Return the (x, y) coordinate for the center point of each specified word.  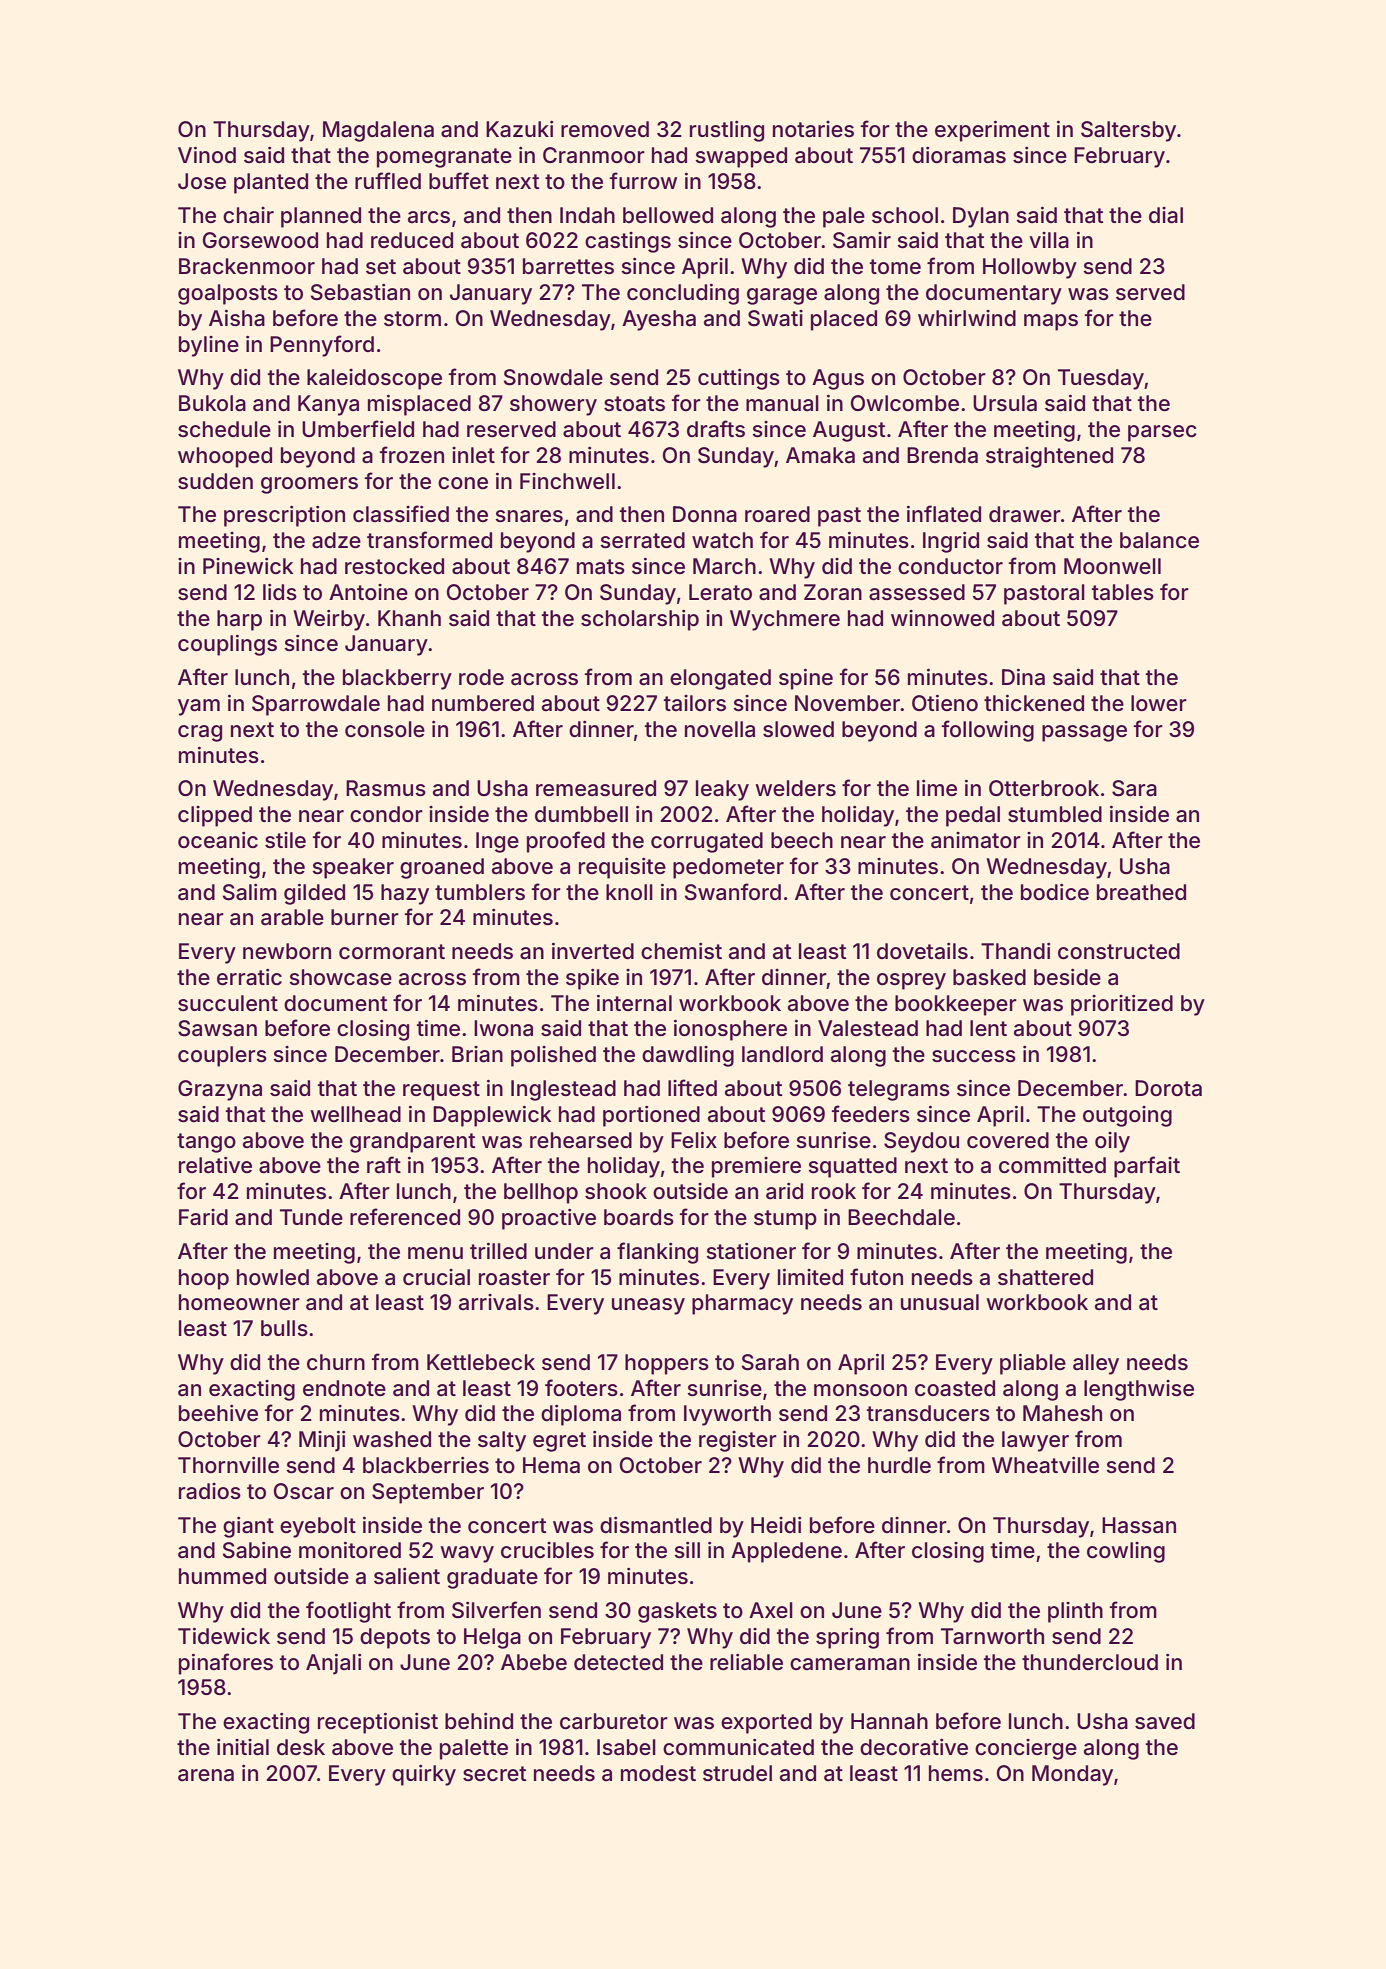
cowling (1126, 1552)
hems (956, 1773)
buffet (459, 180)
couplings (227, 645)
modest (658, 1773)
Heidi (776, 1525)
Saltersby (1128, 131)
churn (336, 1362)
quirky (424, 1775)
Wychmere (785, 620)
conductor (950, 566)
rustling (727, 131)
